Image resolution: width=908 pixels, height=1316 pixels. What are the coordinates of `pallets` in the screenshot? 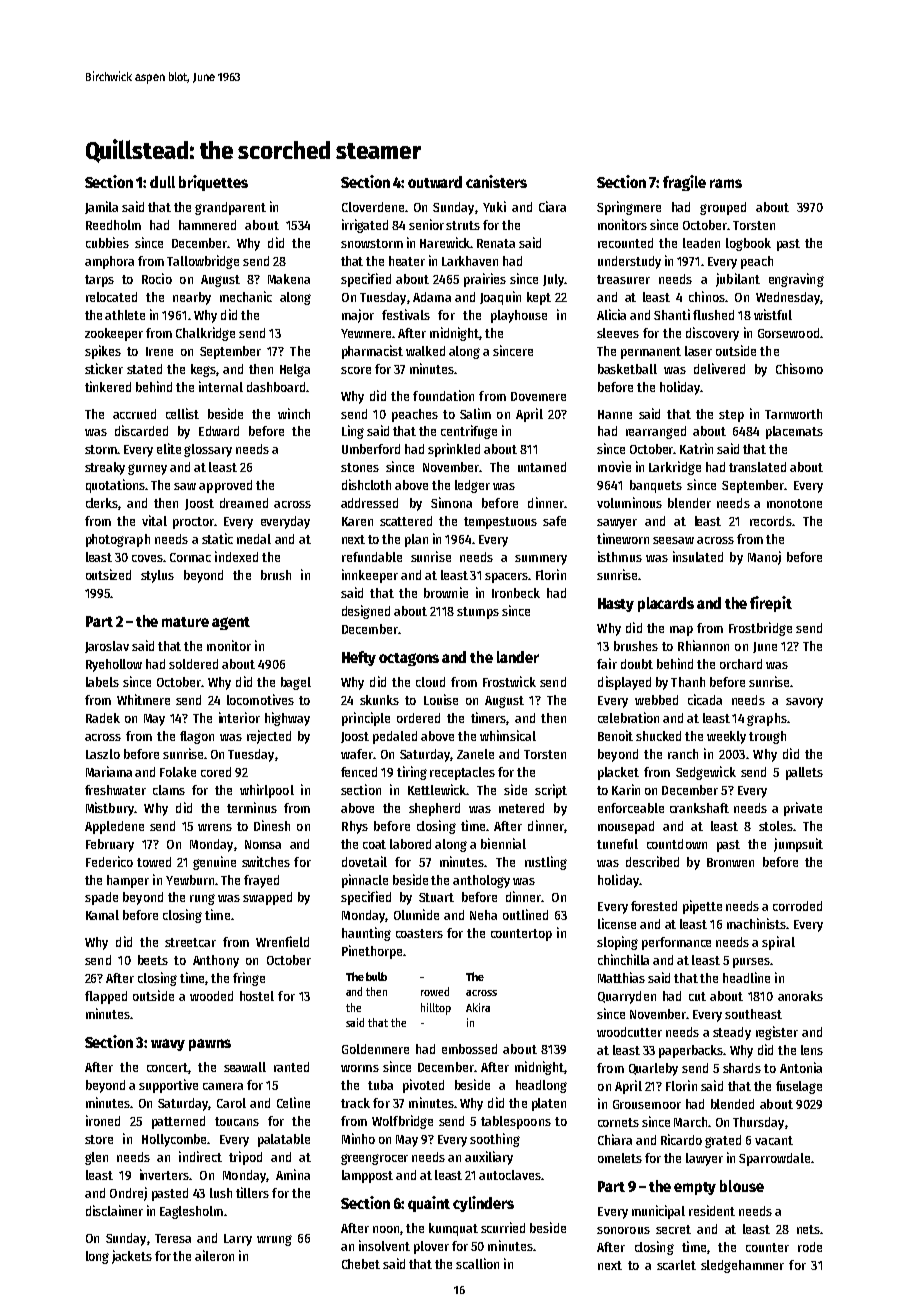 It's located at (804, 773).
